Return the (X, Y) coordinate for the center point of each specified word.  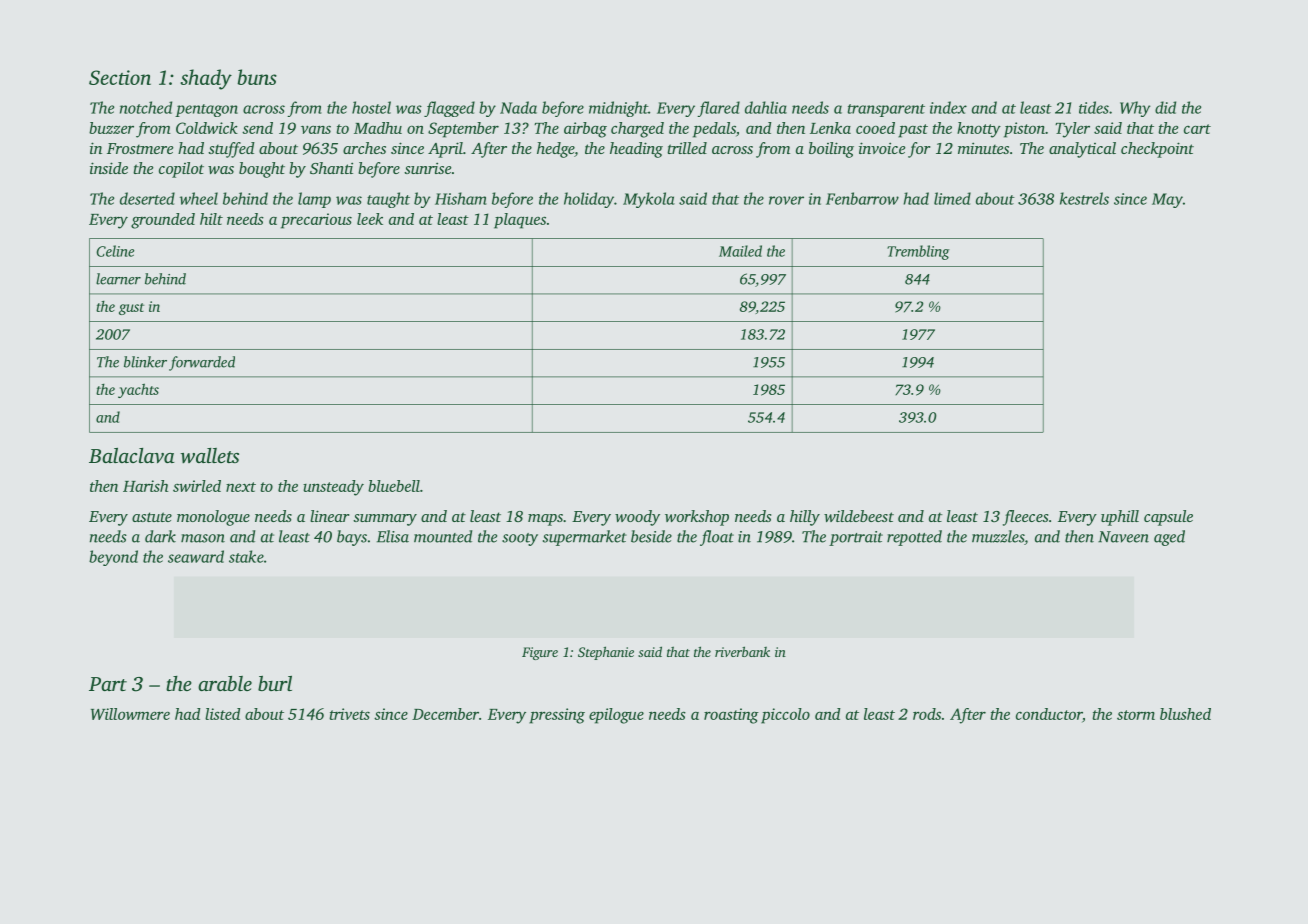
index (948, 107)
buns (257, 77)
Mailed (740, 251)
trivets (349, 714)
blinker (145, 362)
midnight (618, 109)
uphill (1120, 518)
